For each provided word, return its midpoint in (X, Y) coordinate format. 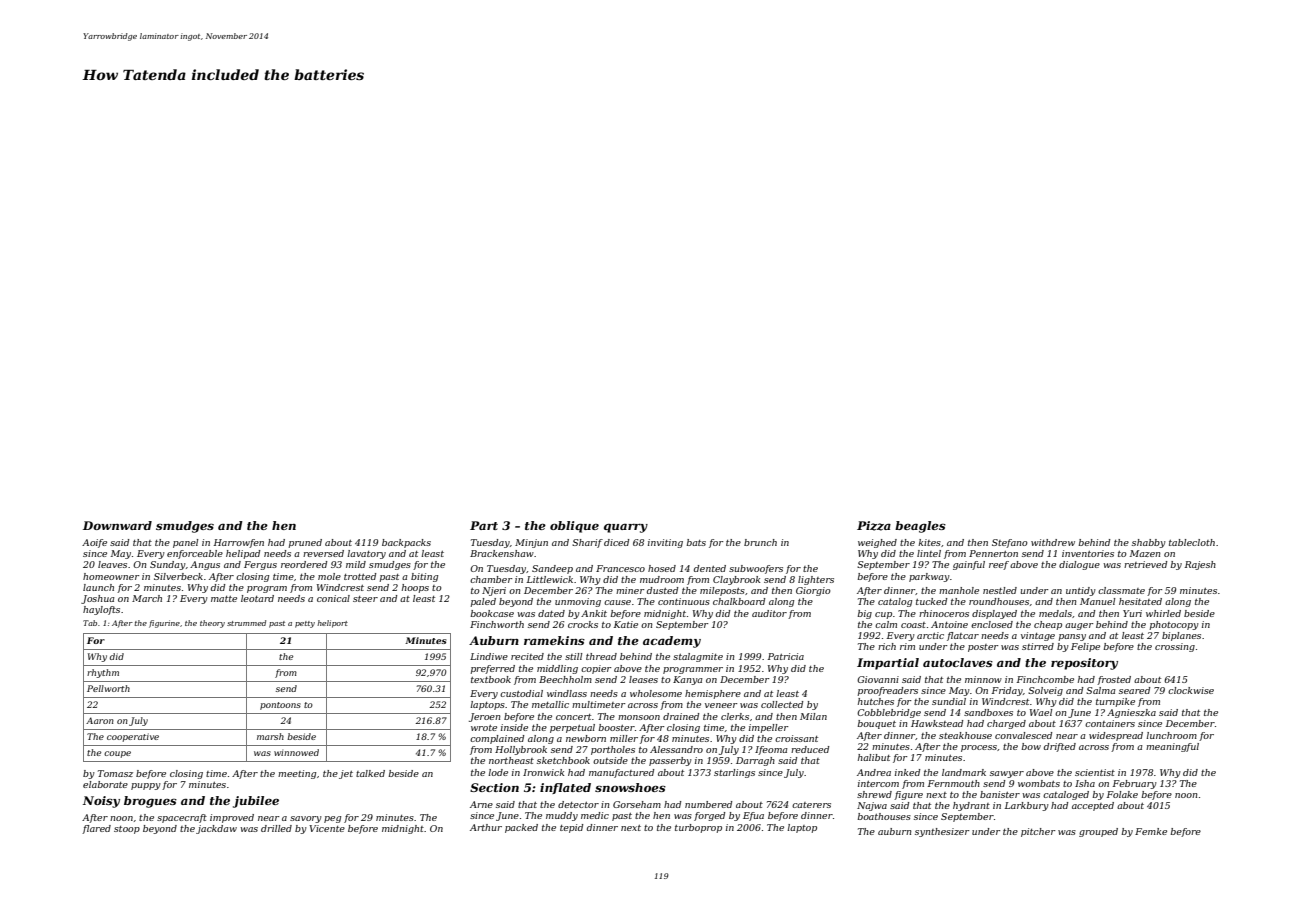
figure (908, 795)
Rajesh (1200, 565)
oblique (574, 527)
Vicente (327, 828)
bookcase (492, 613)
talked (370, 773)
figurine (164, 624)
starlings (734, 773)
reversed (323, 553)
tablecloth (1192, 542)
